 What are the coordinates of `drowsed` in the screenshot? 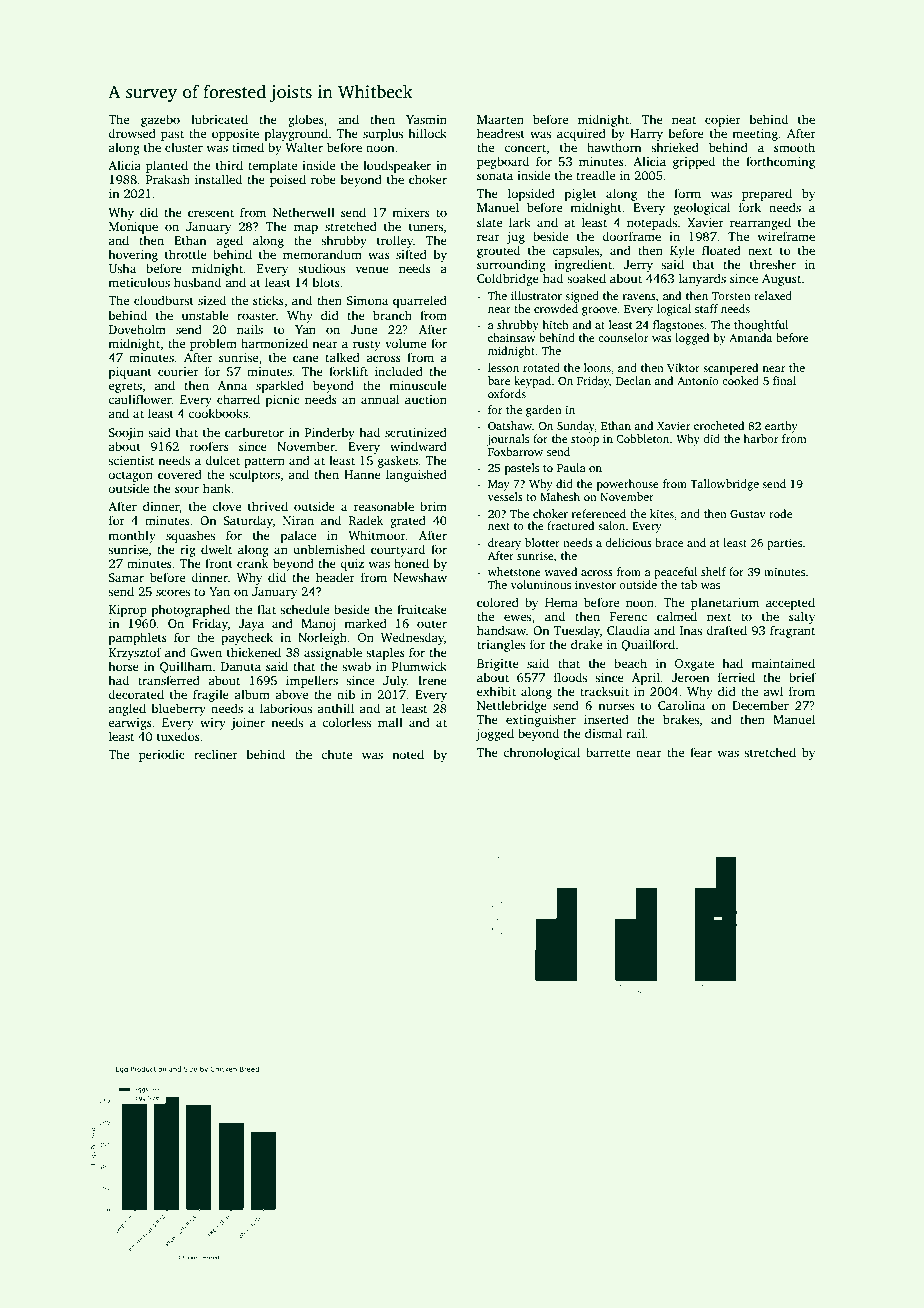 It's located at (132, 133).
